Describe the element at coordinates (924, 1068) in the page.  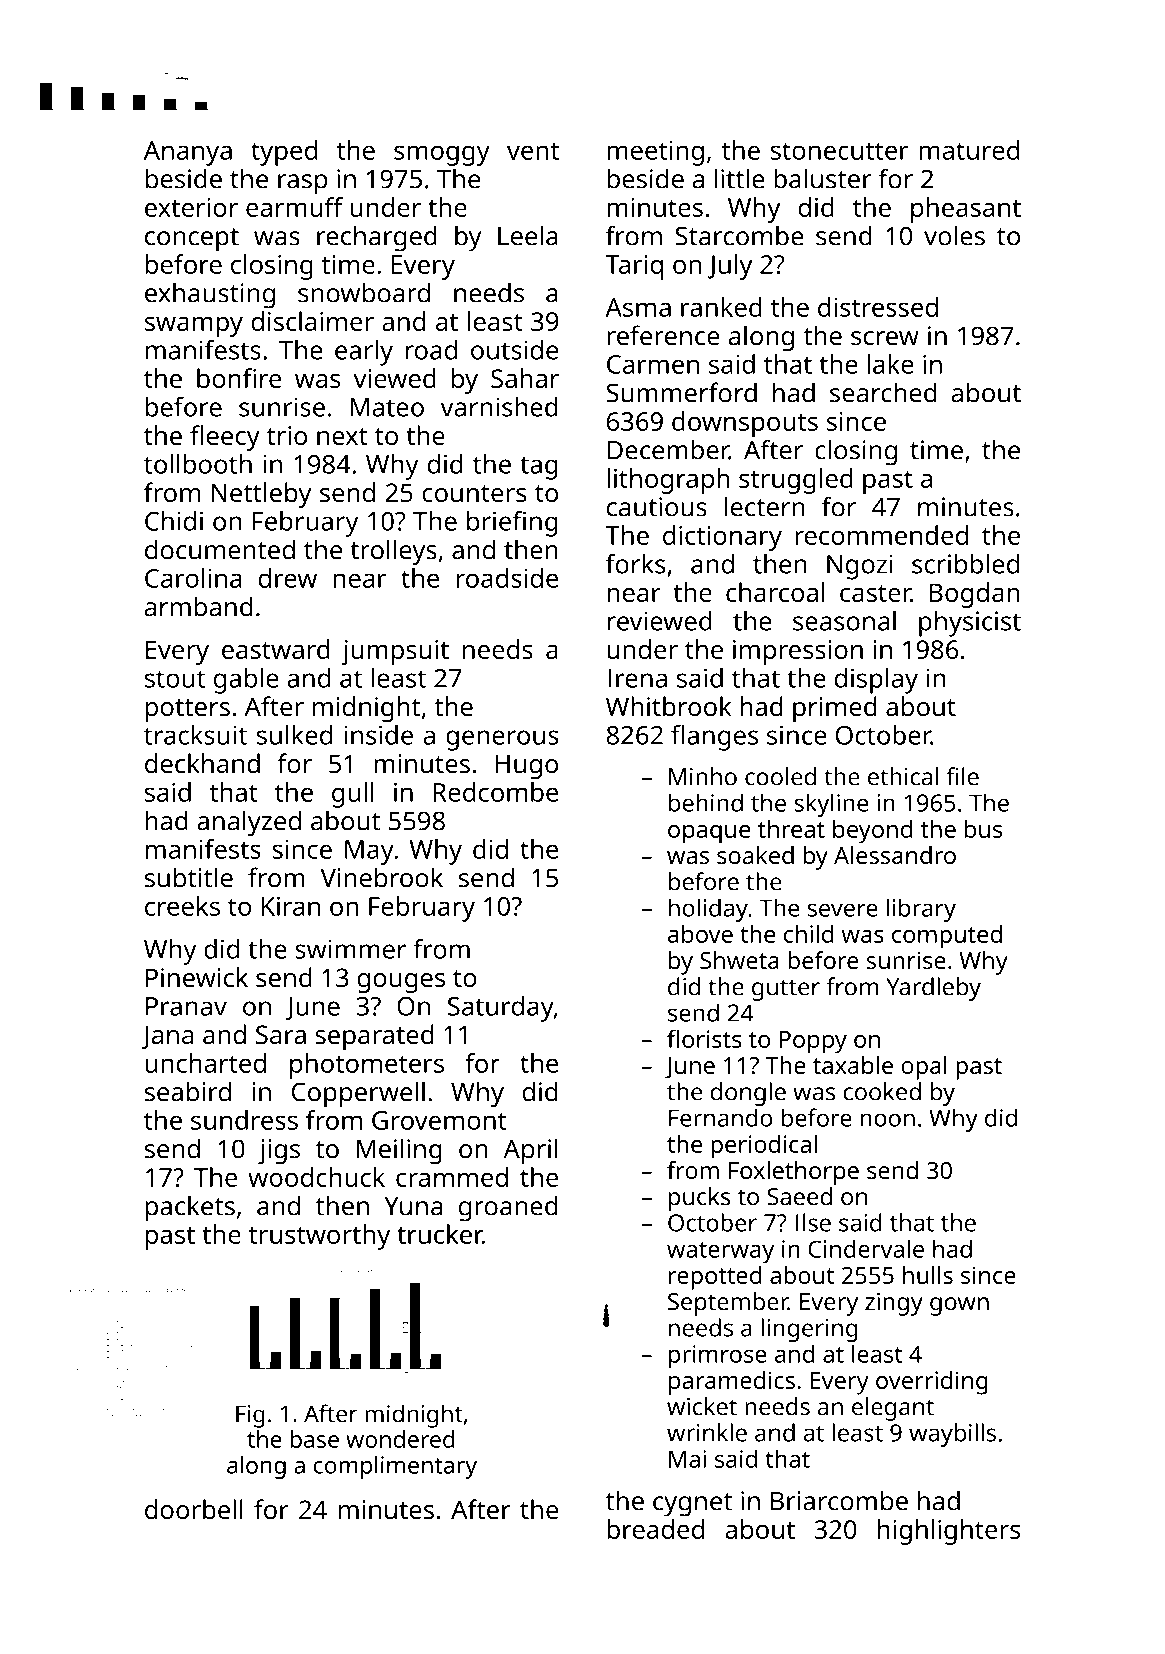
I see `opal` at that location.
